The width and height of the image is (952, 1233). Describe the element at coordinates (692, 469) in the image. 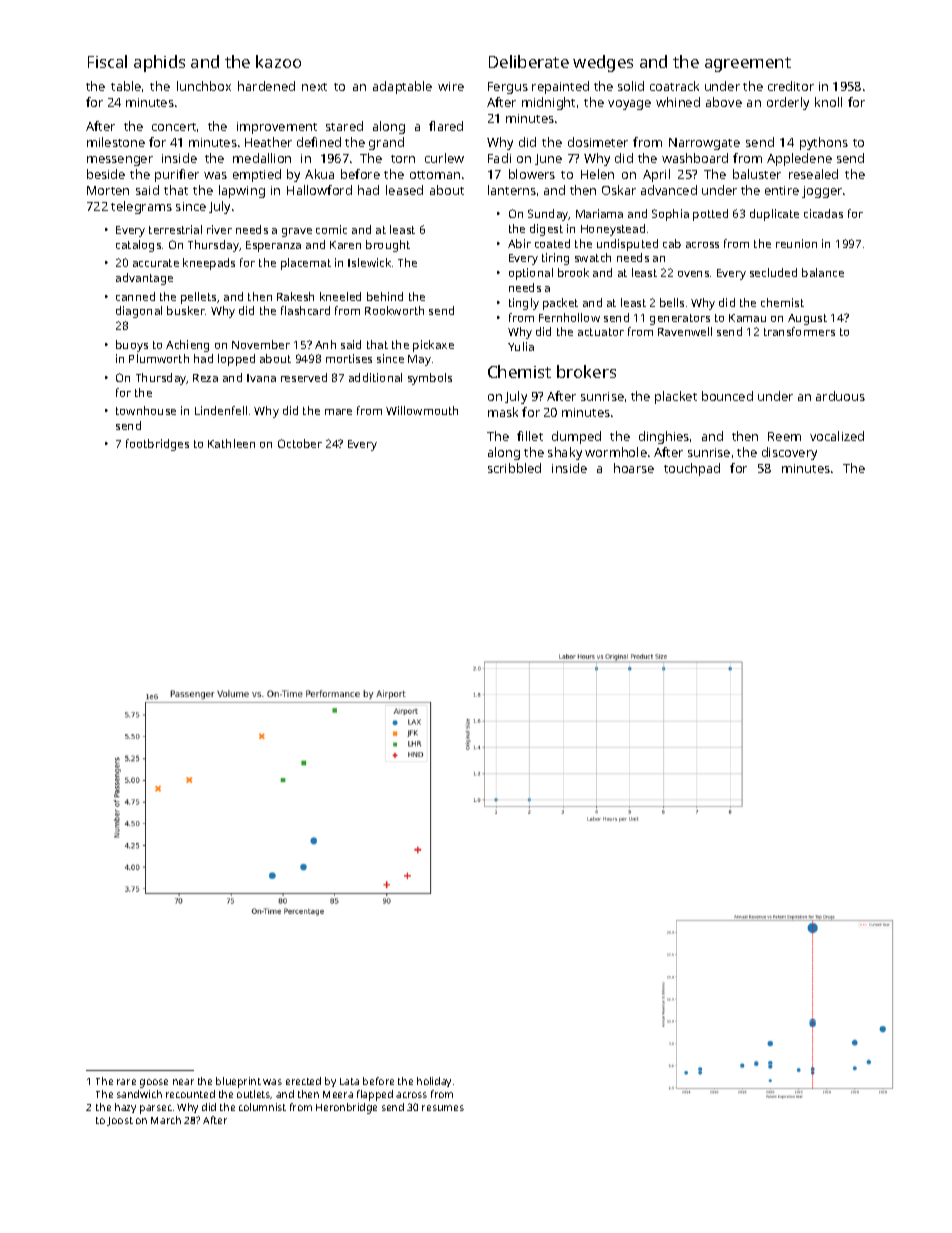

I see `touchpad` at that location.
